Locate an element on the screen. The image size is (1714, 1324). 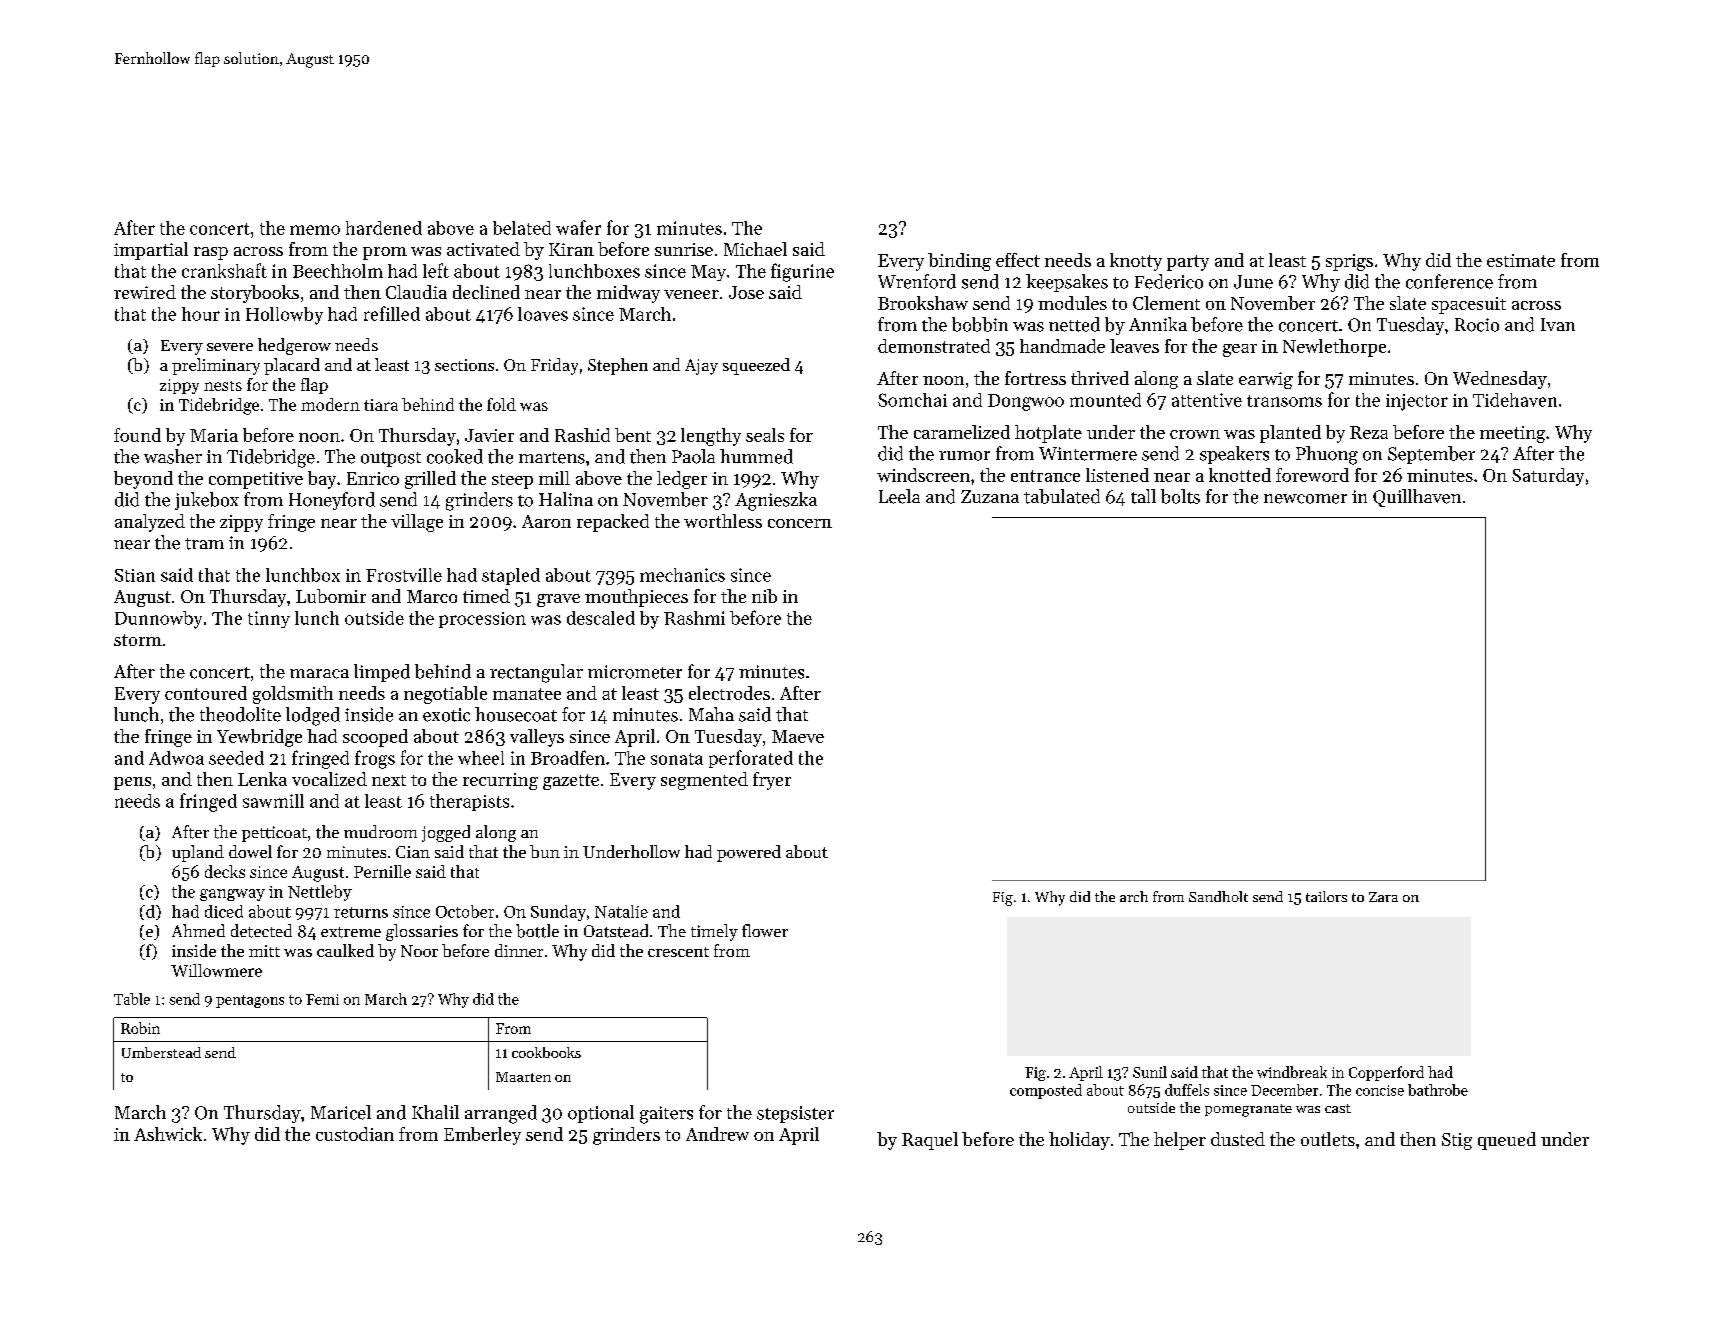
sprigs is located at coordinates (1349, 262).
